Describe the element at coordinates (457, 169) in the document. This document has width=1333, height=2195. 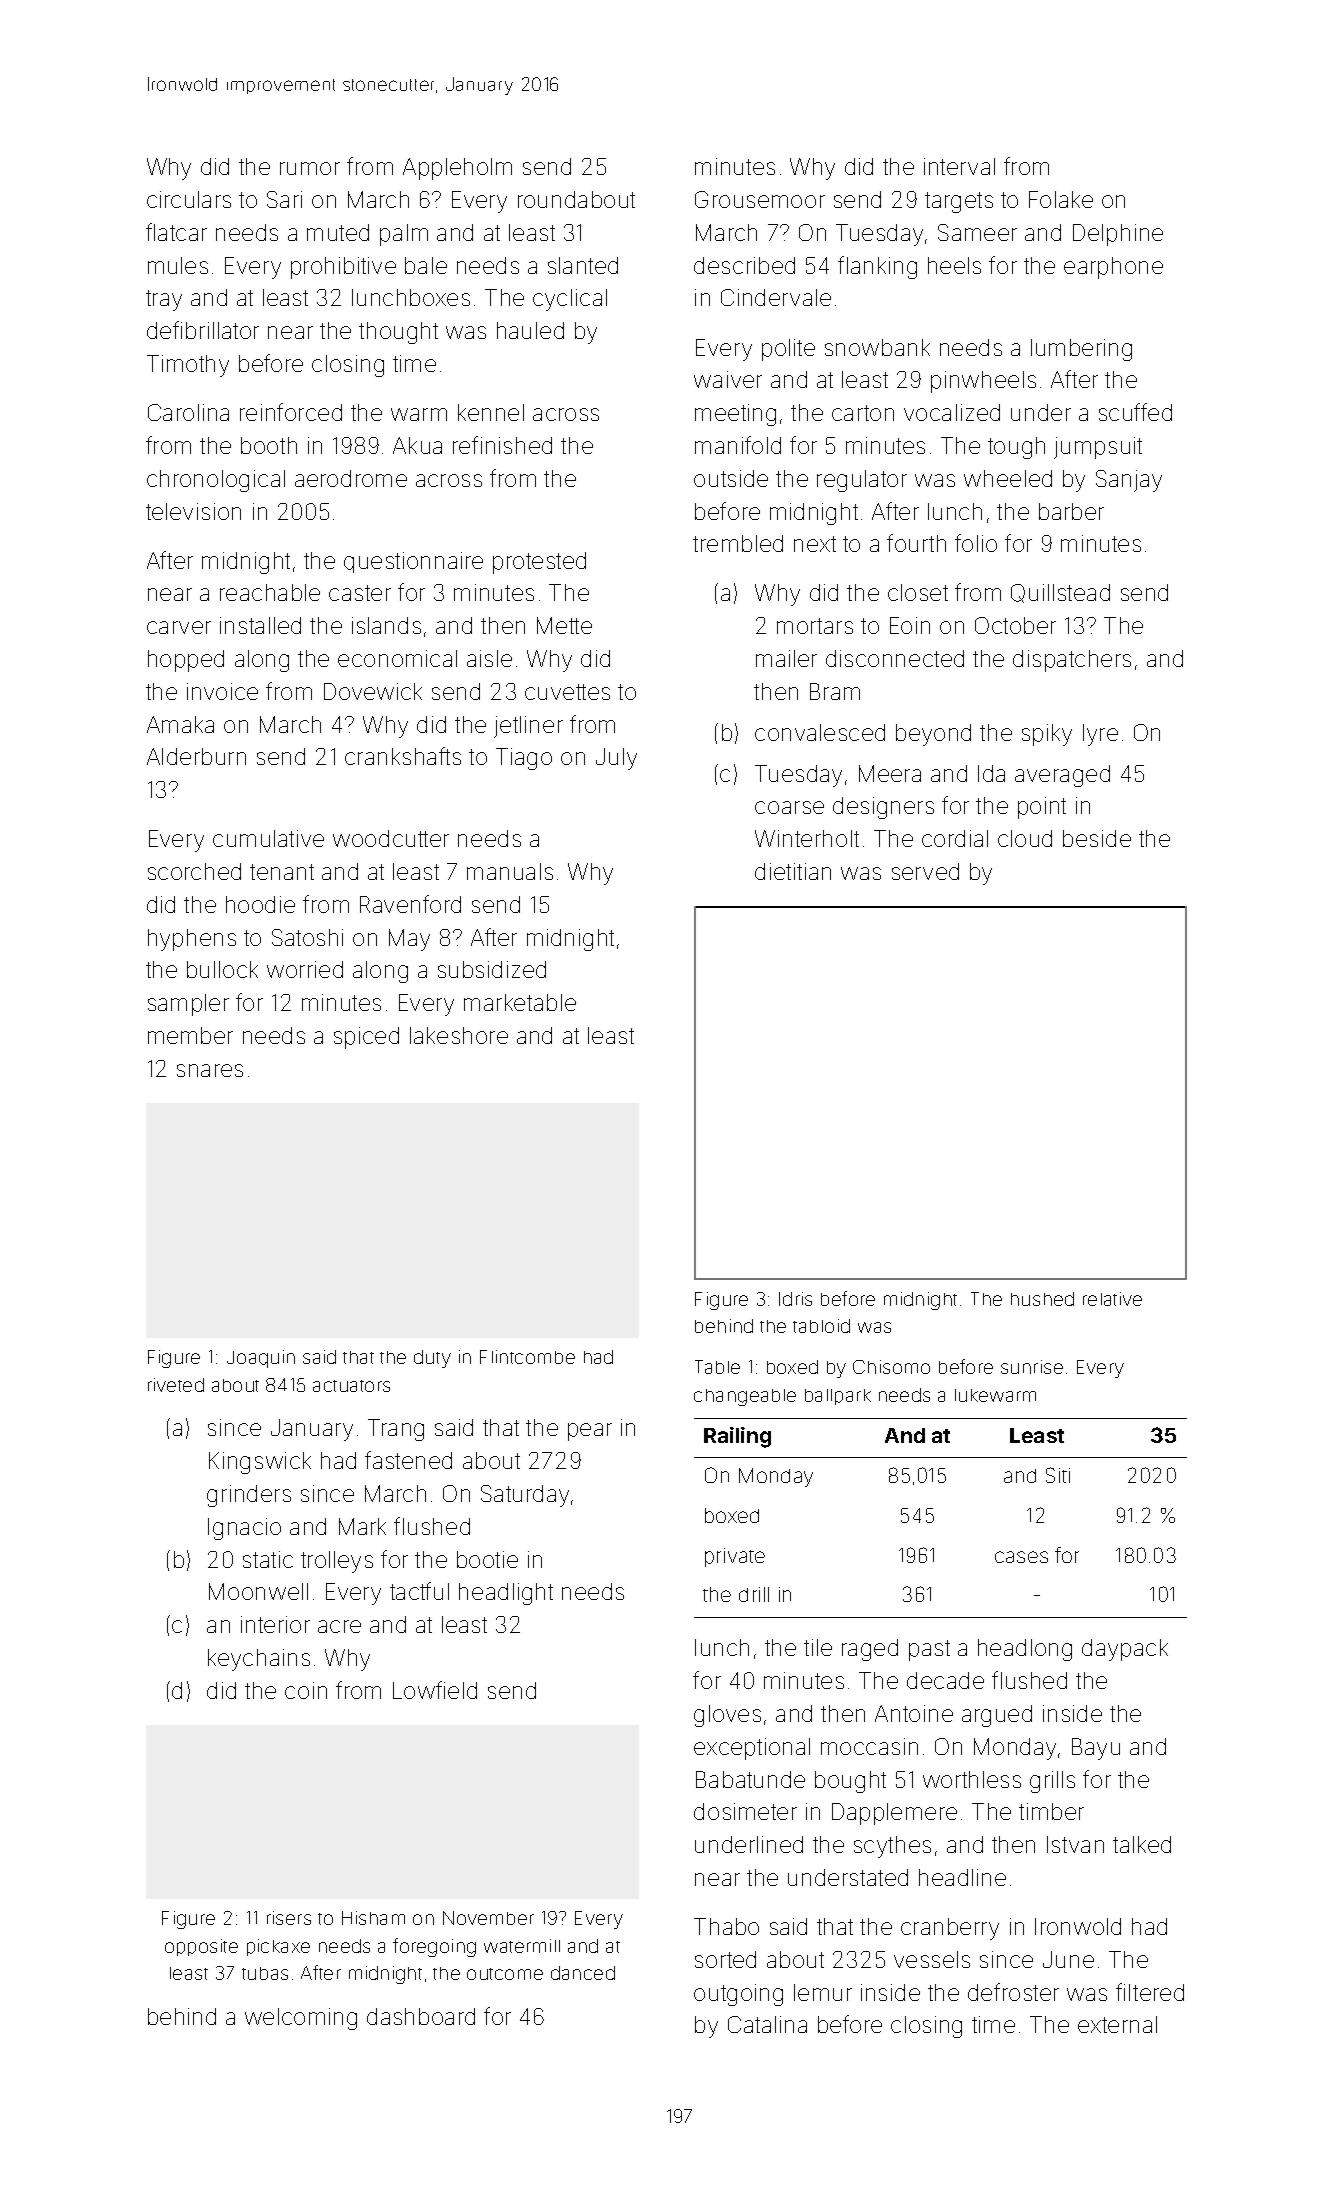
I see `Appleholm` at that location.
